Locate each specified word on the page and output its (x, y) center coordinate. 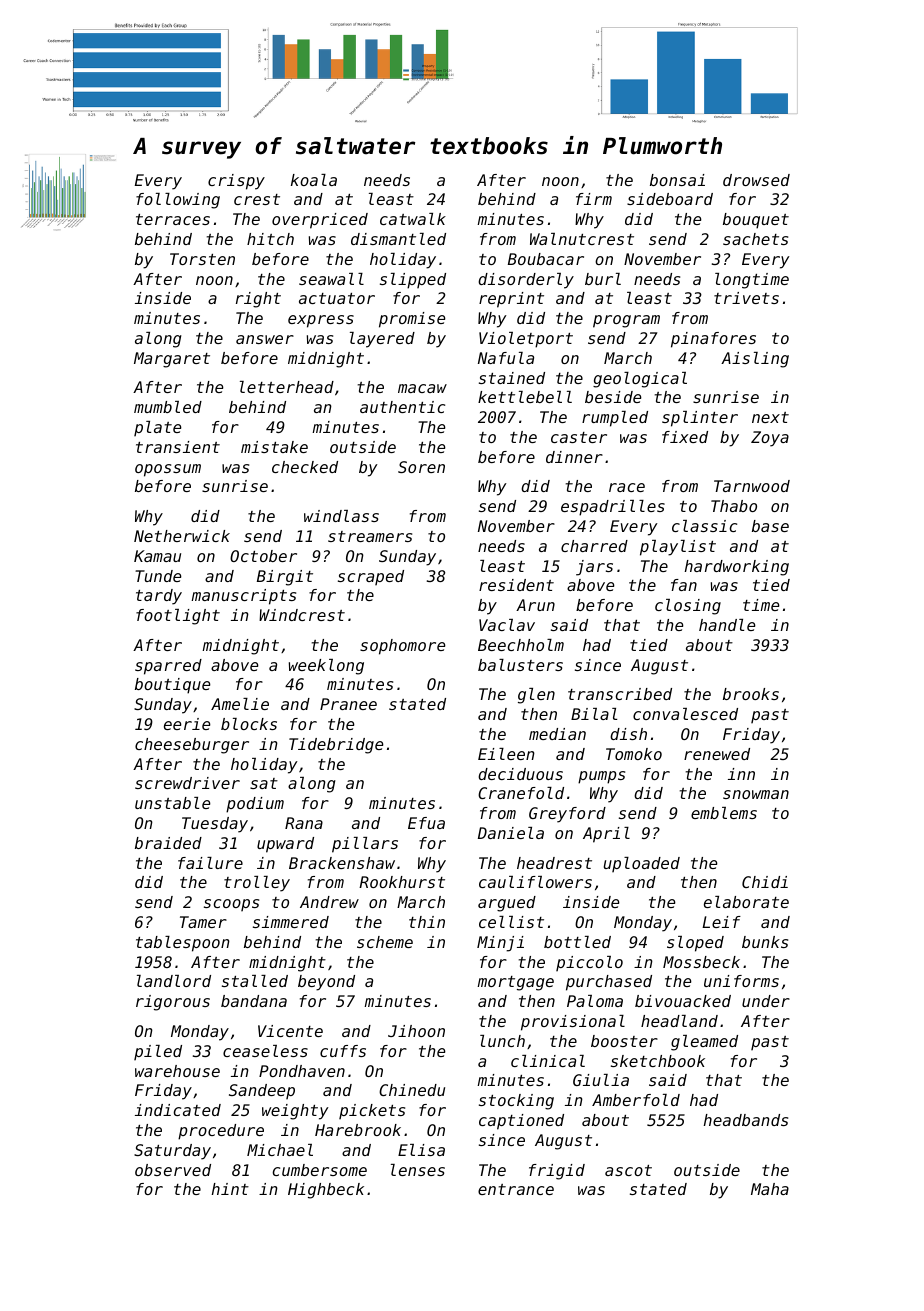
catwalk (413, 219)
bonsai (677, 180)
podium (255, 805)
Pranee (348, 704)
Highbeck (326, 1191)
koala (314, 180)
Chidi (765, 882)
